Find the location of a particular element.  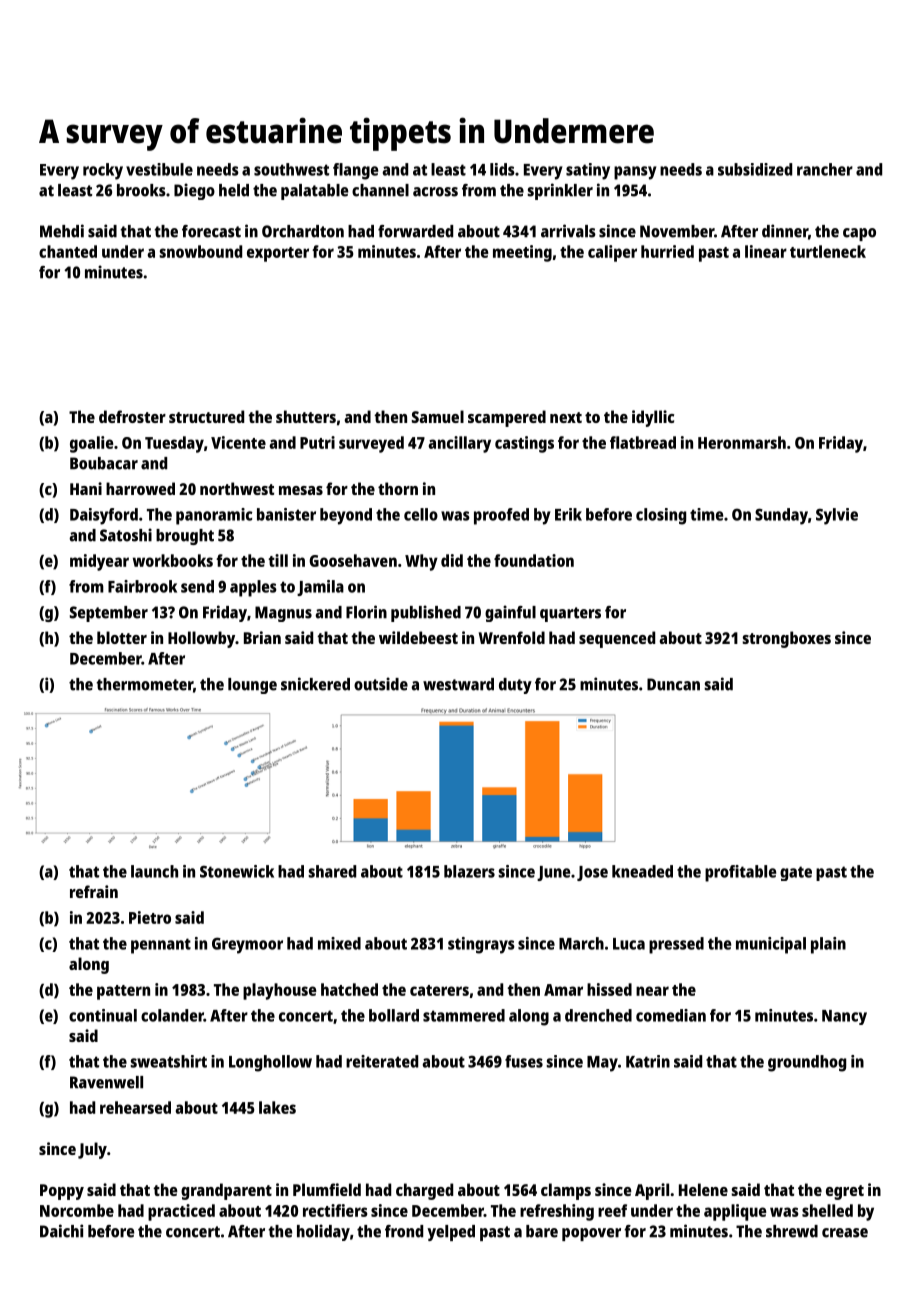

reiterated is located at coordinates (382, 1061).
